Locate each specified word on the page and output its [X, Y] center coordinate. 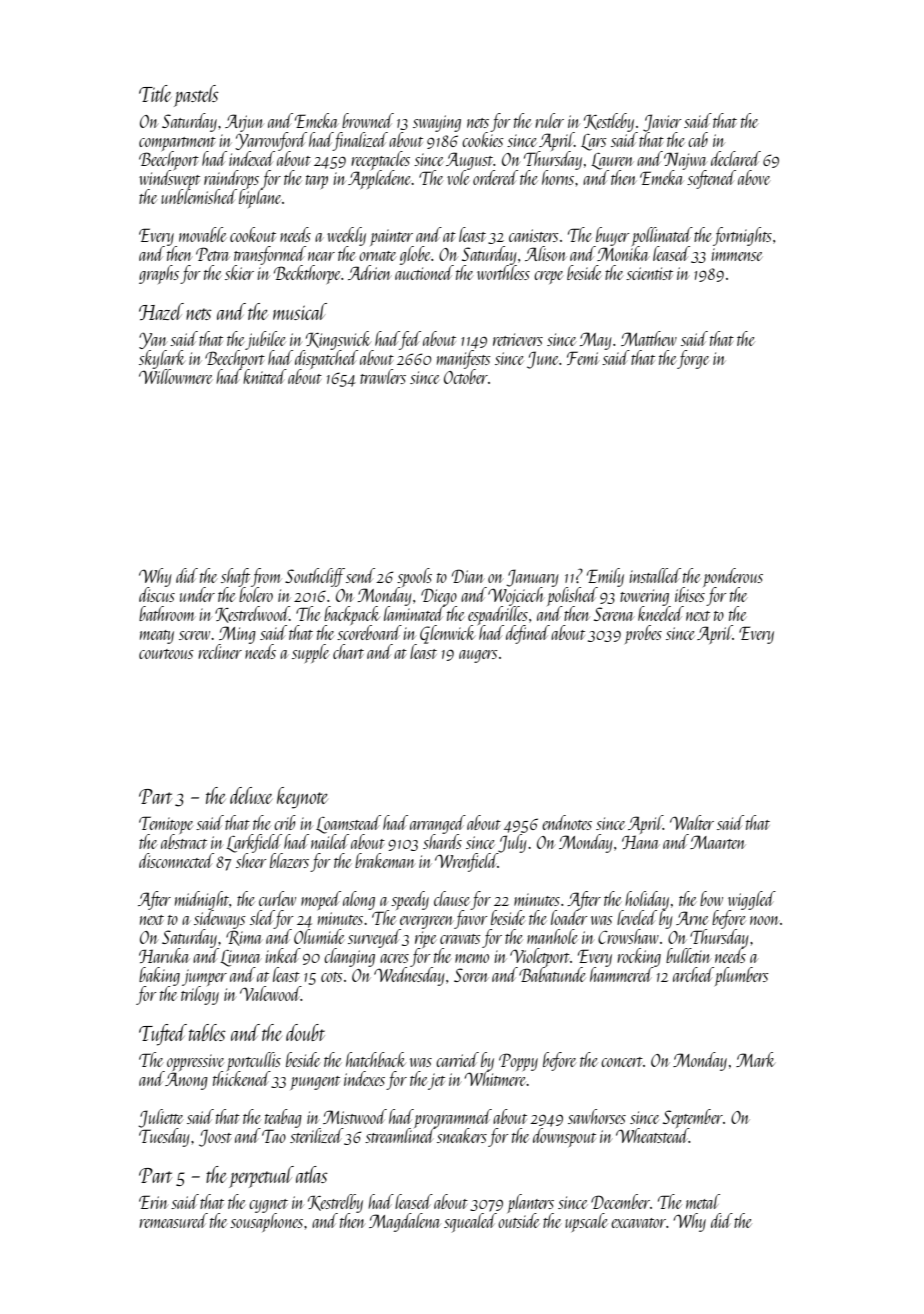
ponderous [733, 578]
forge [693, 359]
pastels [196, 96]
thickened [242, 1078]
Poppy [518, 1062]
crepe [548, 277]
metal [703, 1201]
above [754, 177]
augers [478, 656]
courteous [166, 654]
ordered [495, 177]
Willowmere [175, 376]
